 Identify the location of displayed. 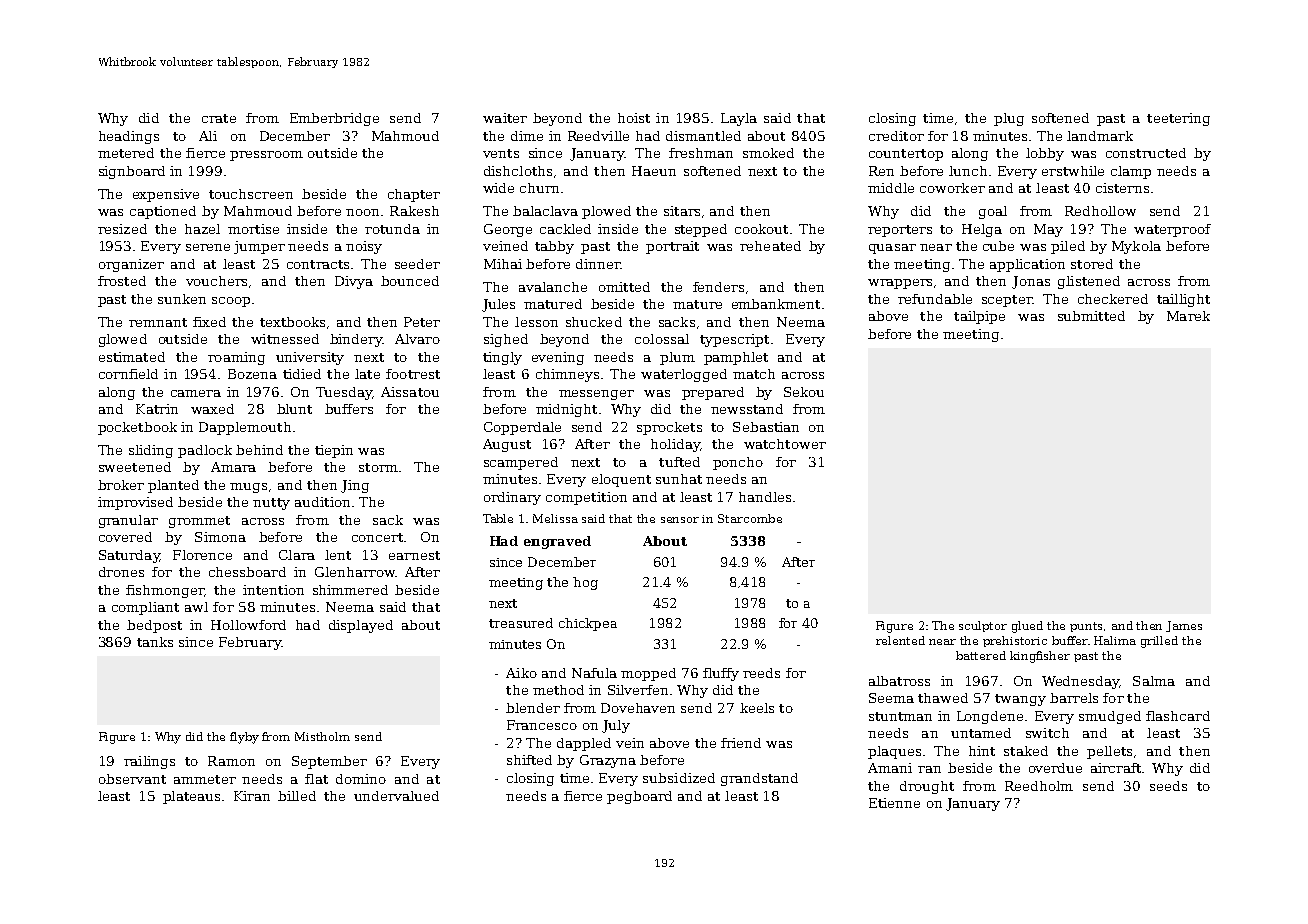
(361, 626).
